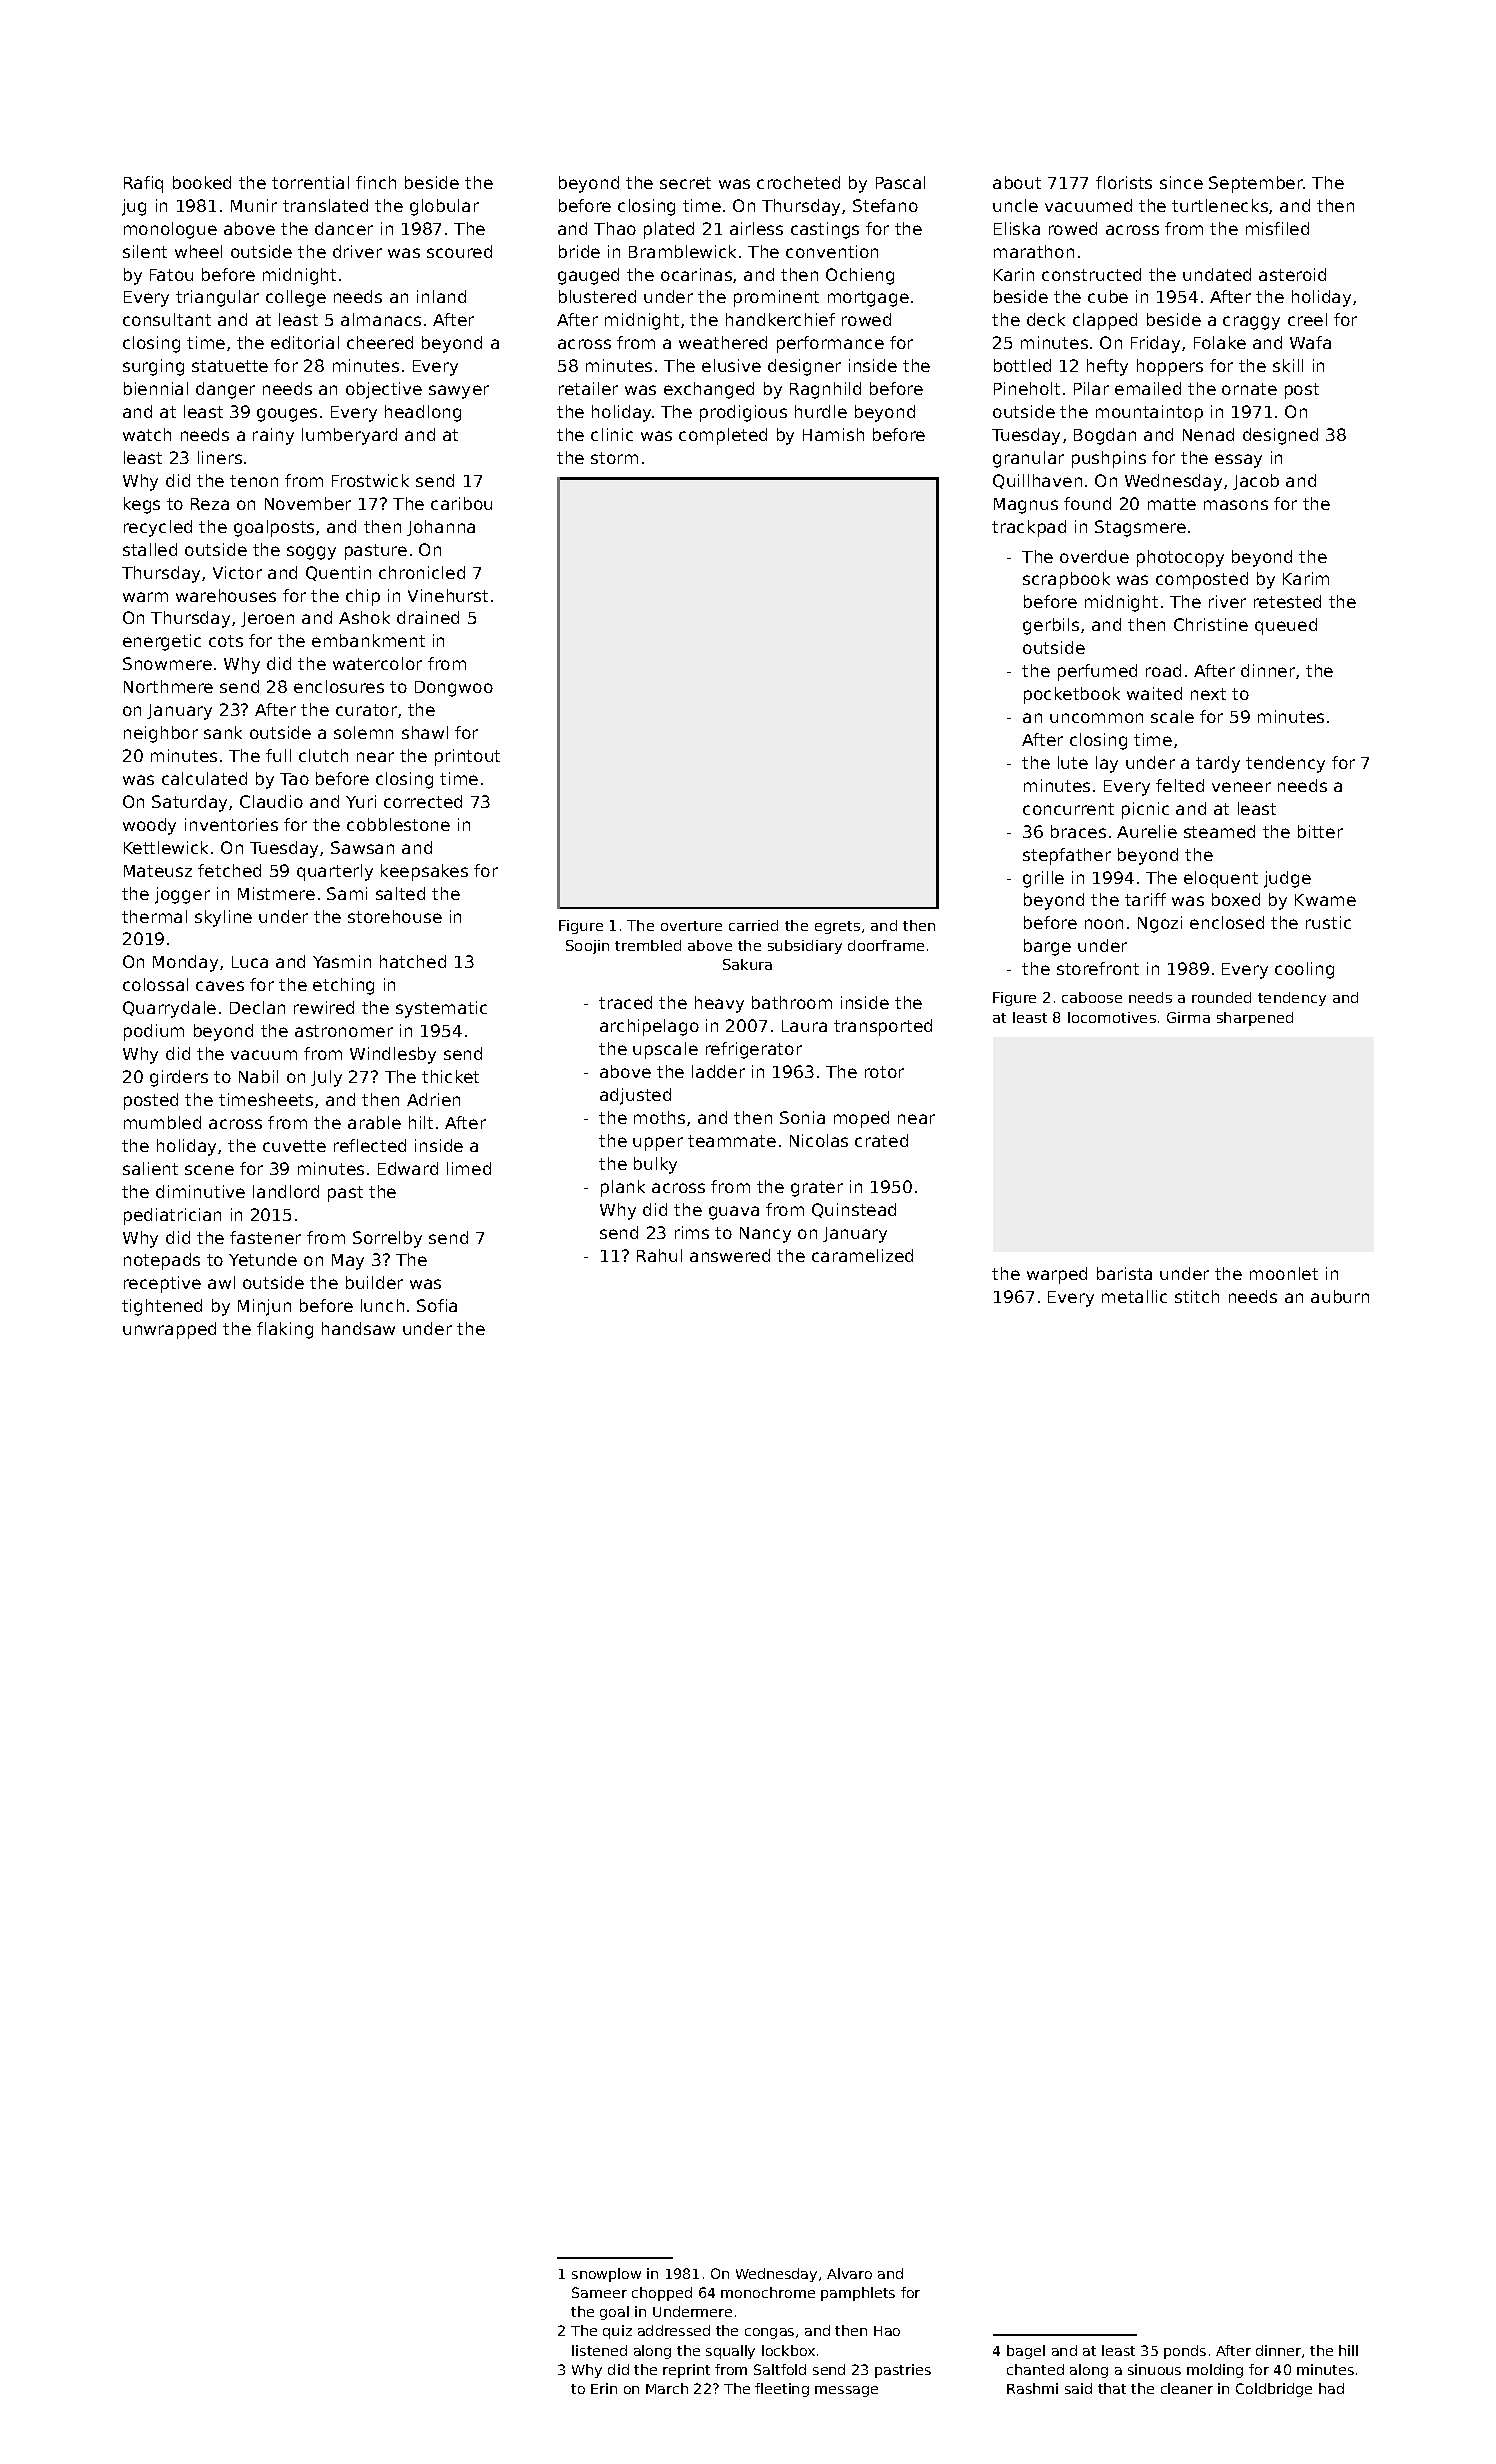 The image size is (1496, 2464). I want to click on undated, so click(1217, 274).
